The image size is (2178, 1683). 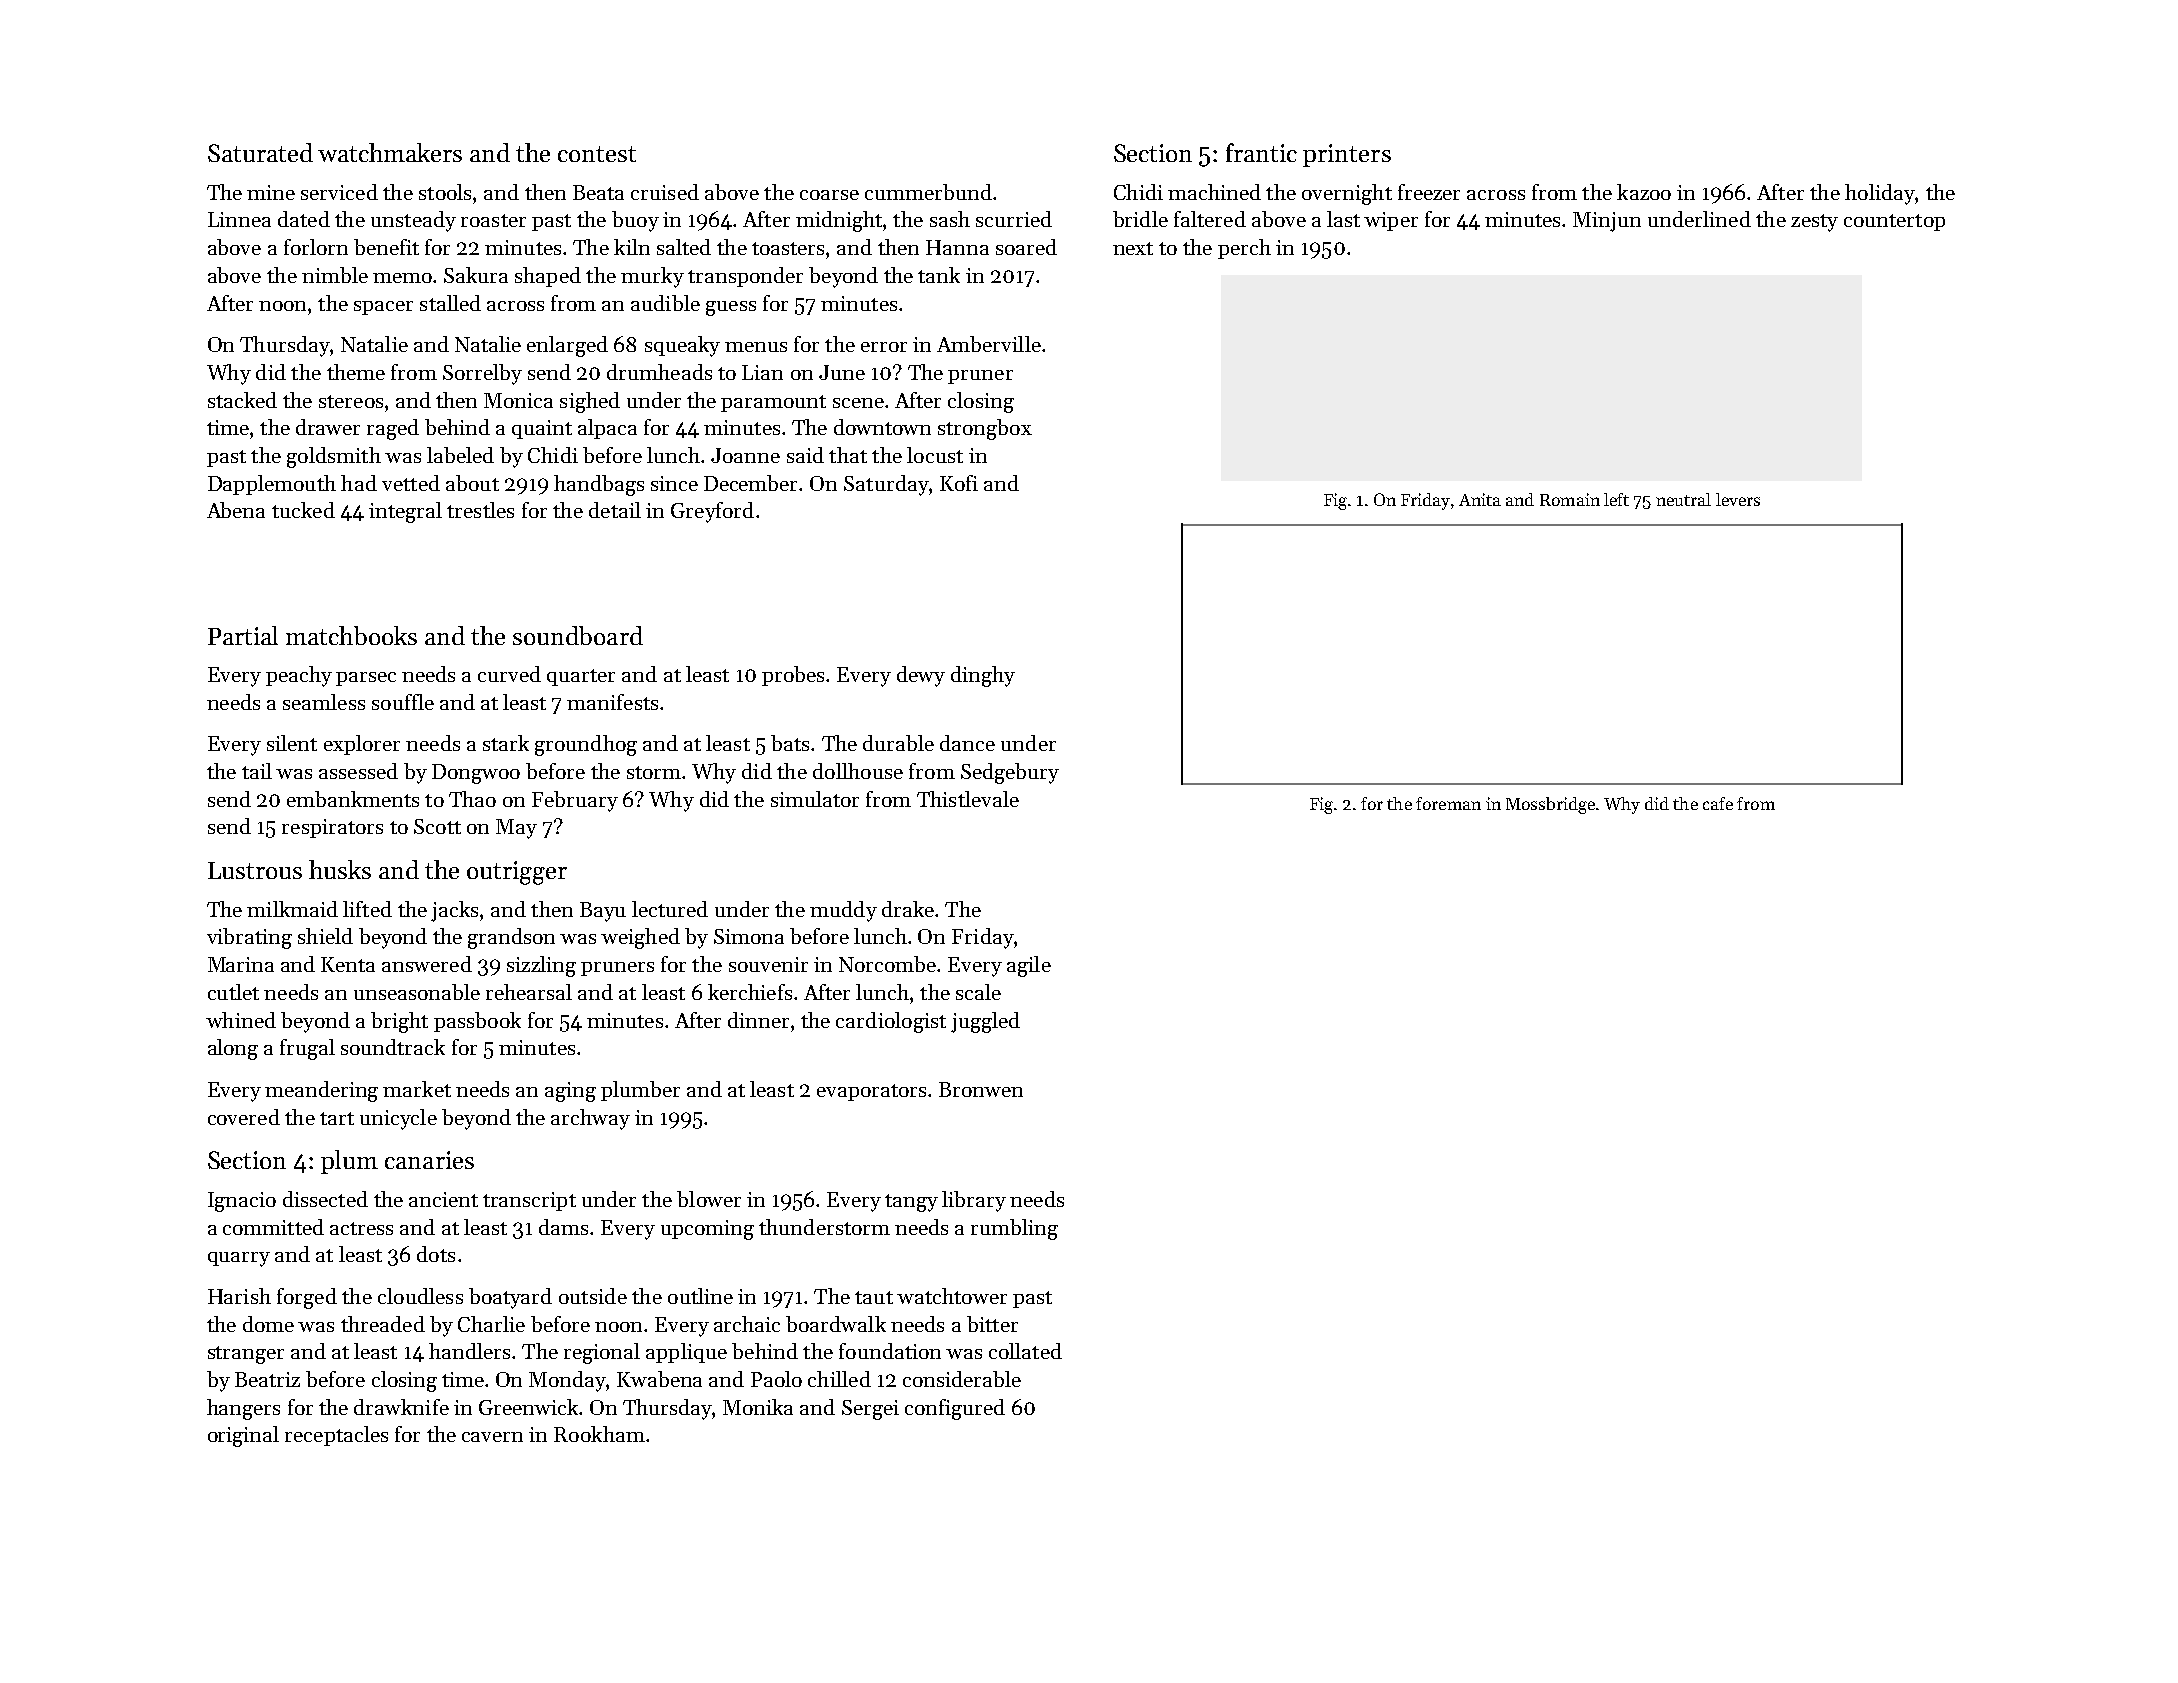 I want to click on threaded, so click(x=383, y=1324).
